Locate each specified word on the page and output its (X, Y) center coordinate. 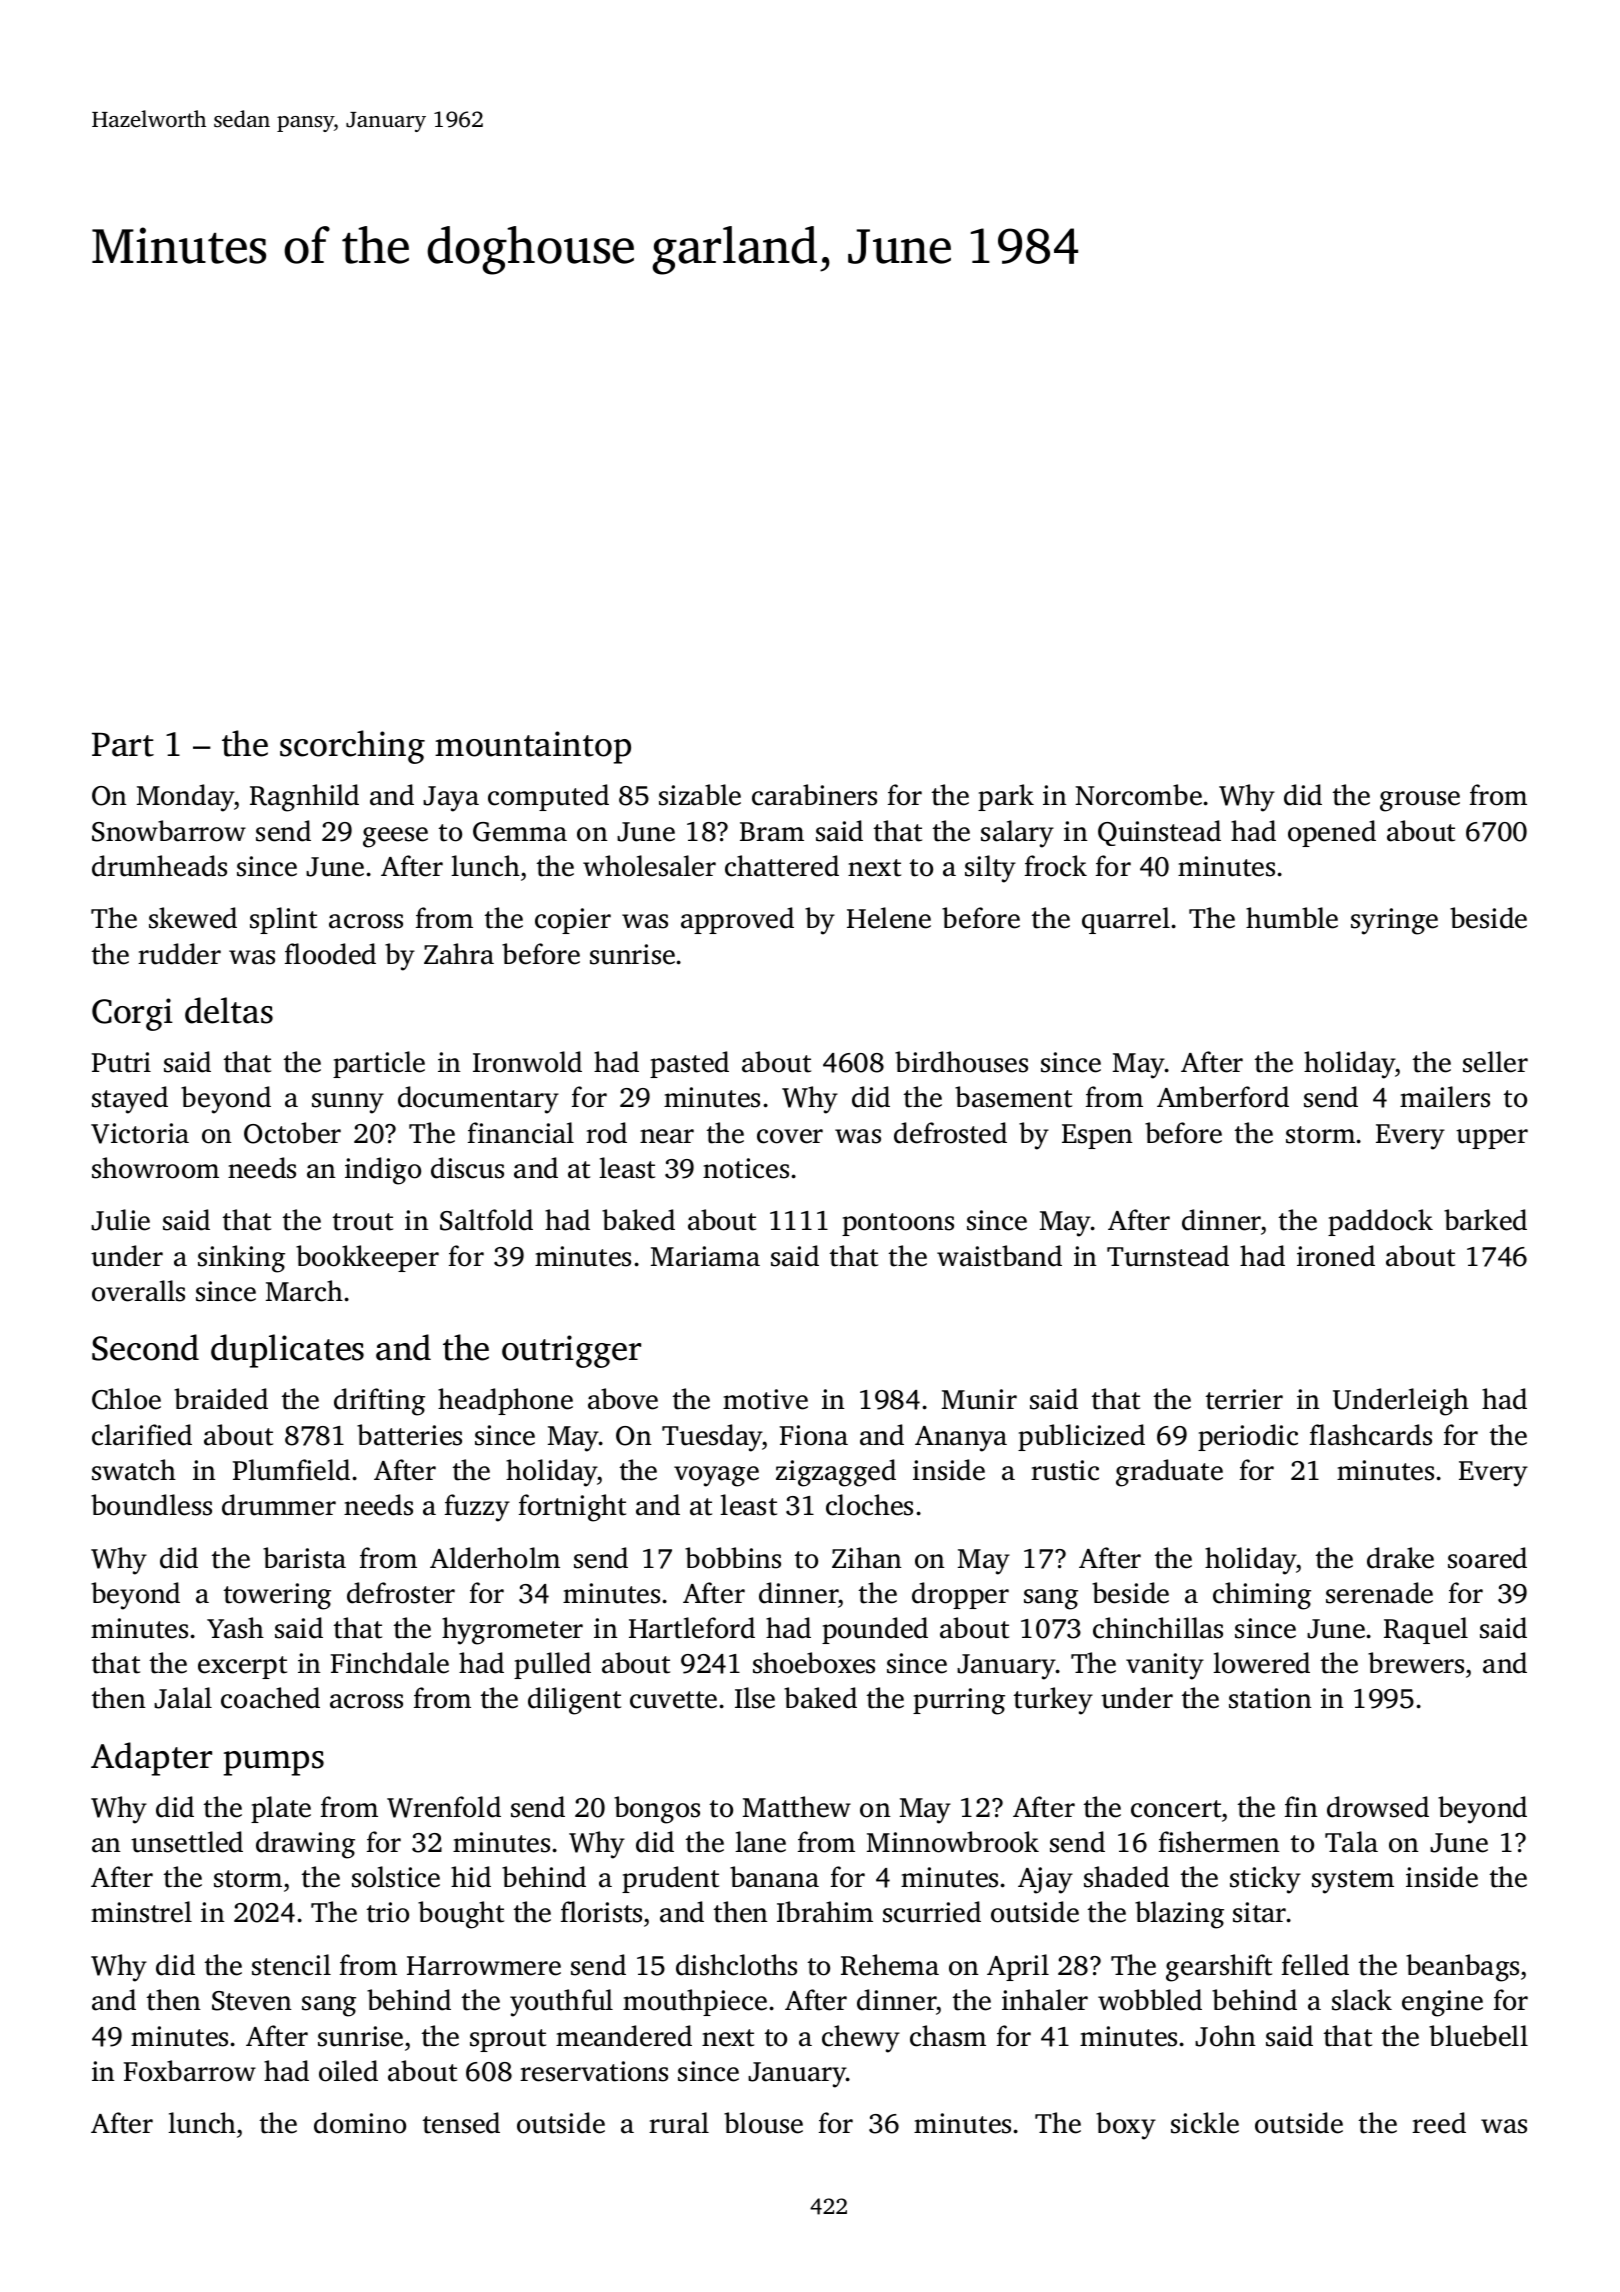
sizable (700, 795)
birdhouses (961, 1062)
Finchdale (390, 1663)
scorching (352, 747)
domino (360, 2123)
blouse (763, 2123)
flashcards (1371, 1435)
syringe (1394, 921)
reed (1439, 2123)
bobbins (733, 1558)
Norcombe (1138, 795)
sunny (348, 1103)
